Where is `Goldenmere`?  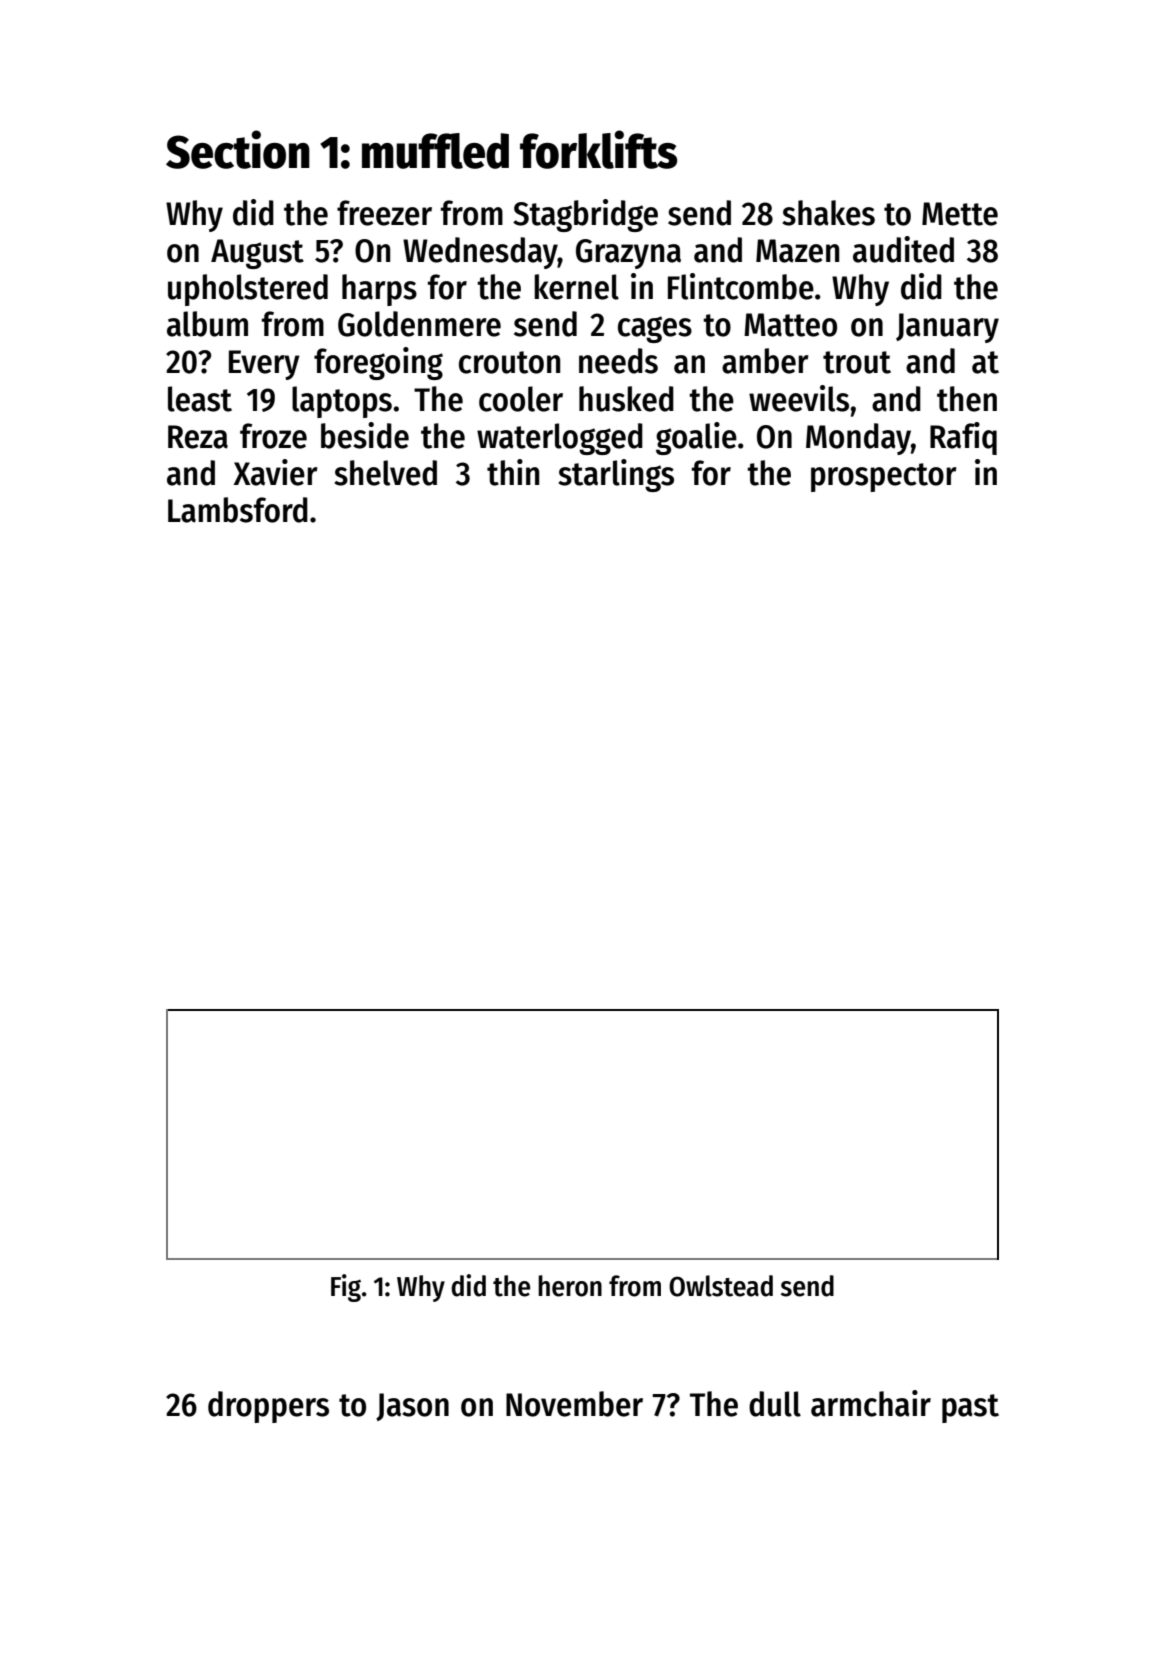
Goldenmere is located at coordinates (419, 324).
